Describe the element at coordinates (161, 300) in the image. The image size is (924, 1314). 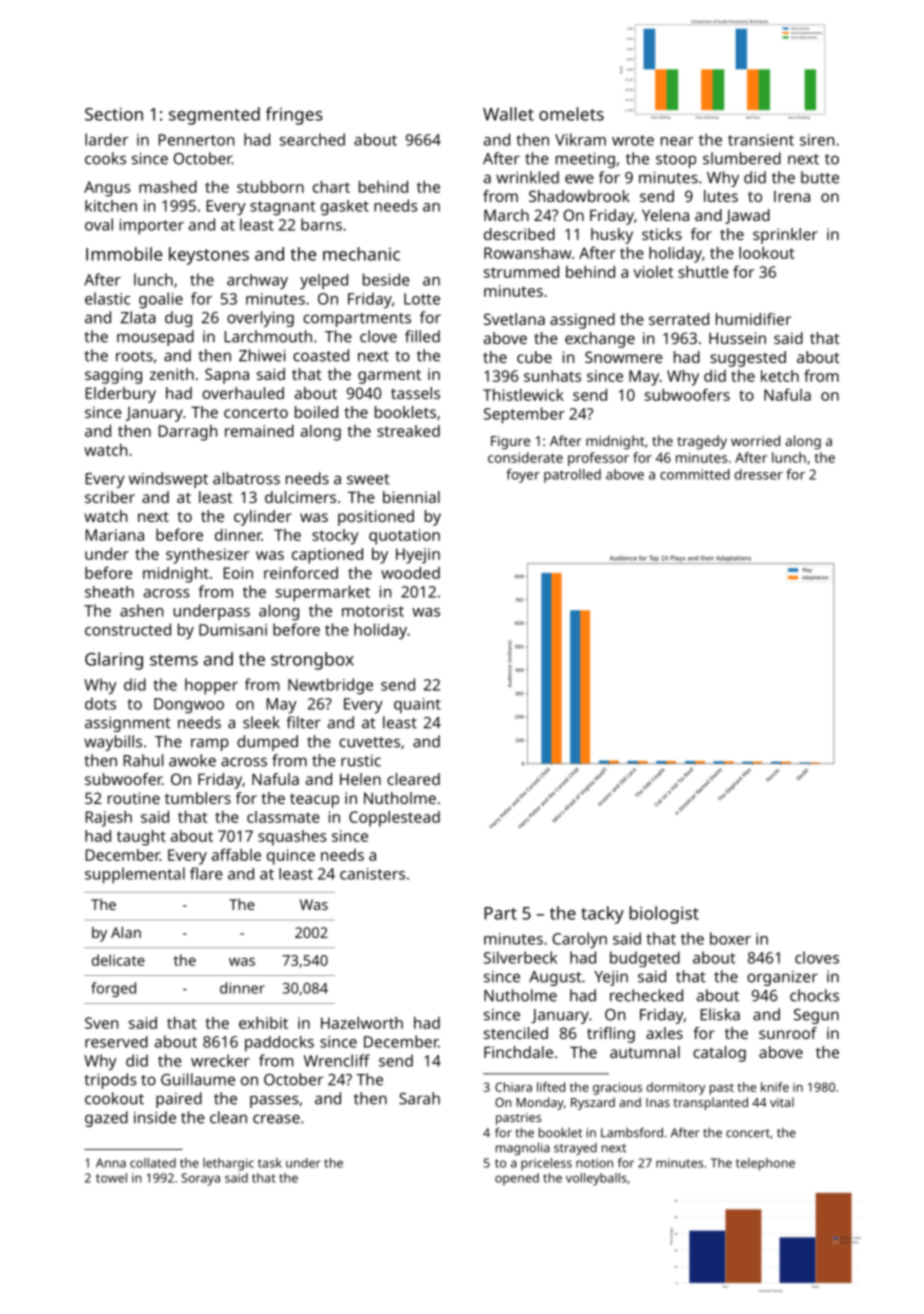
I see `goalie` at that location.
